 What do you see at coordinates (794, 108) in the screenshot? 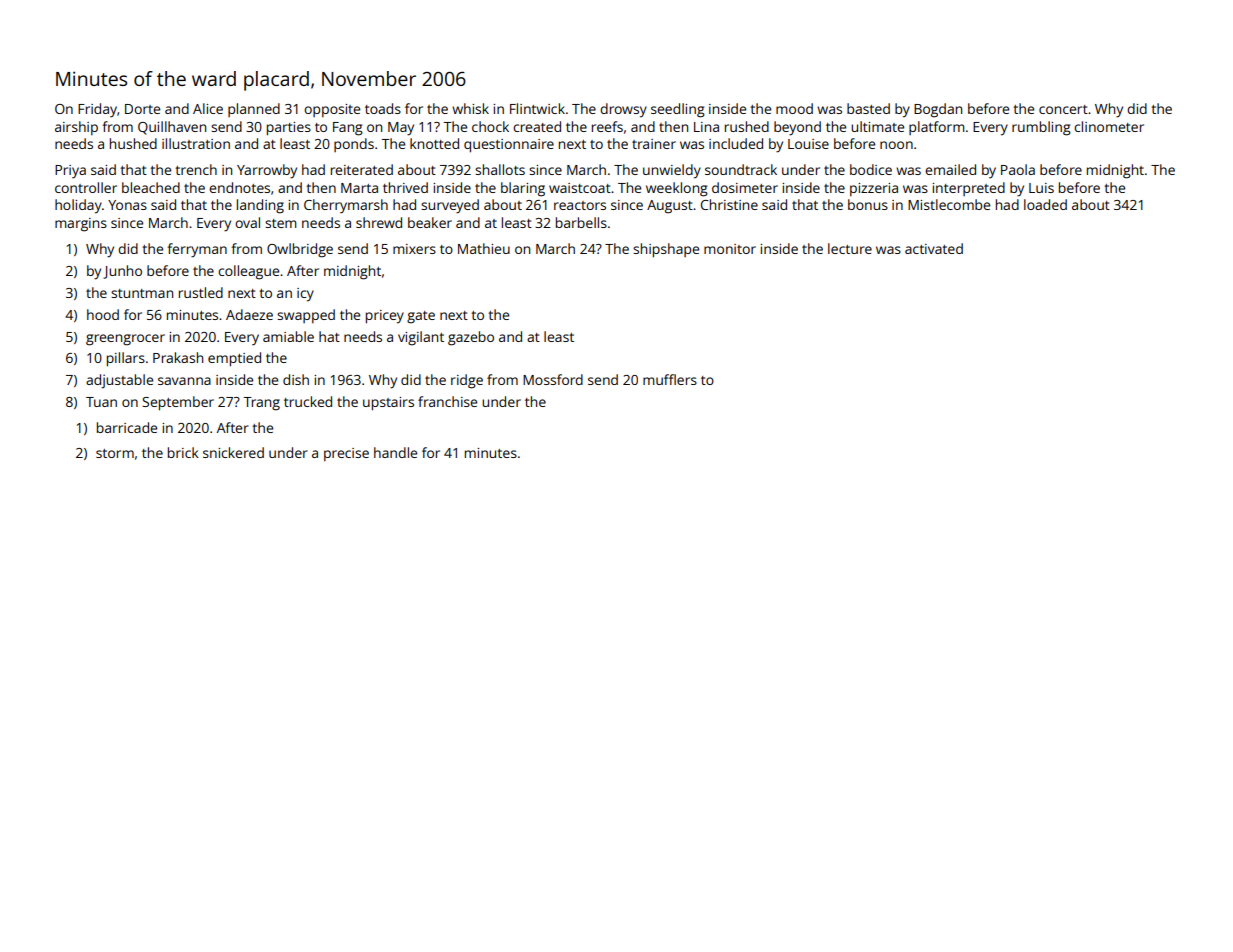
I see `mood` at bounding box center [794, 108].
